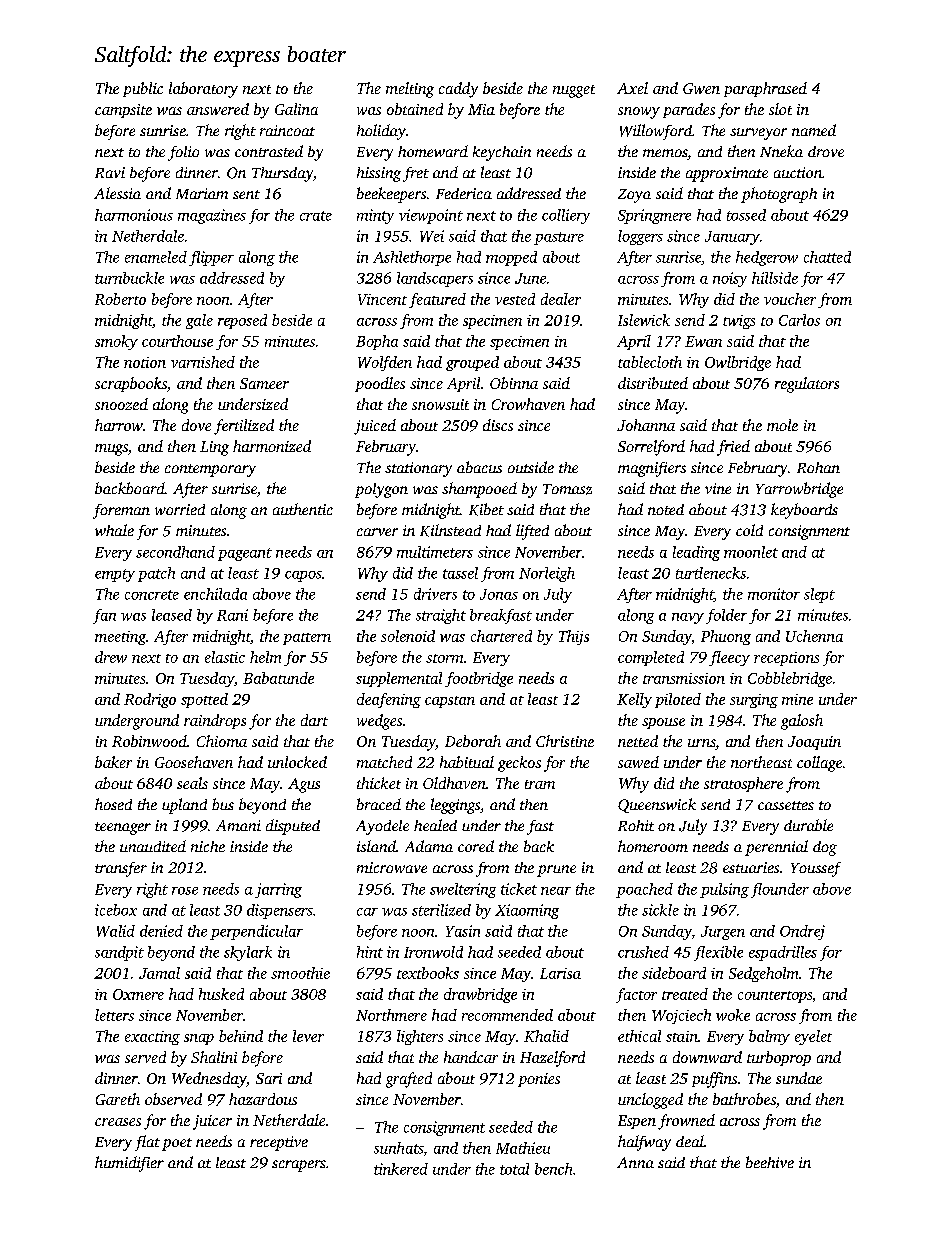  What do you see at coordinates (458, 90) in the image?
I see `caddy` at bounding box center [458, 90].
